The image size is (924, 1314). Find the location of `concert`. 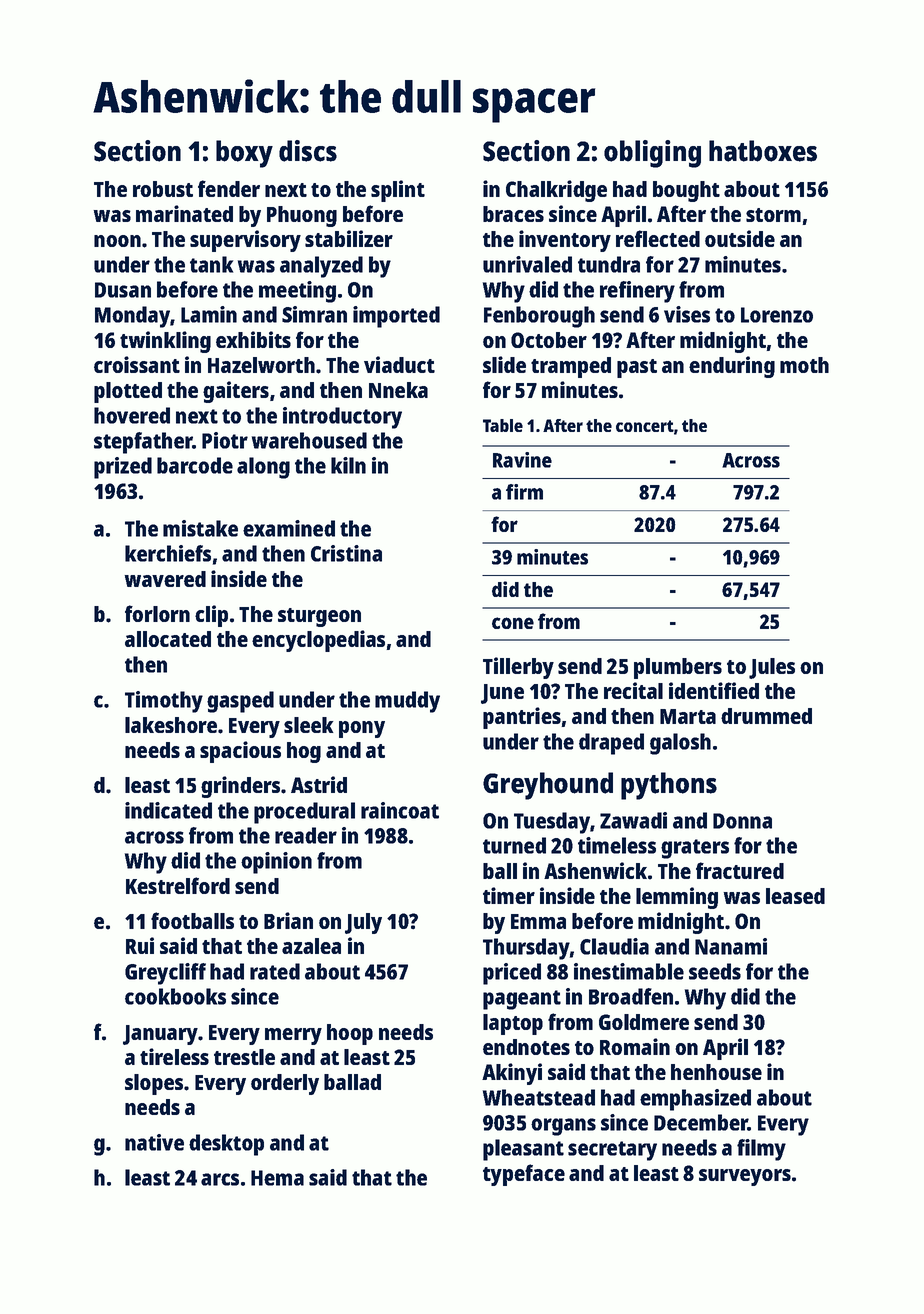

concert is located at coordinates (645, 426).
